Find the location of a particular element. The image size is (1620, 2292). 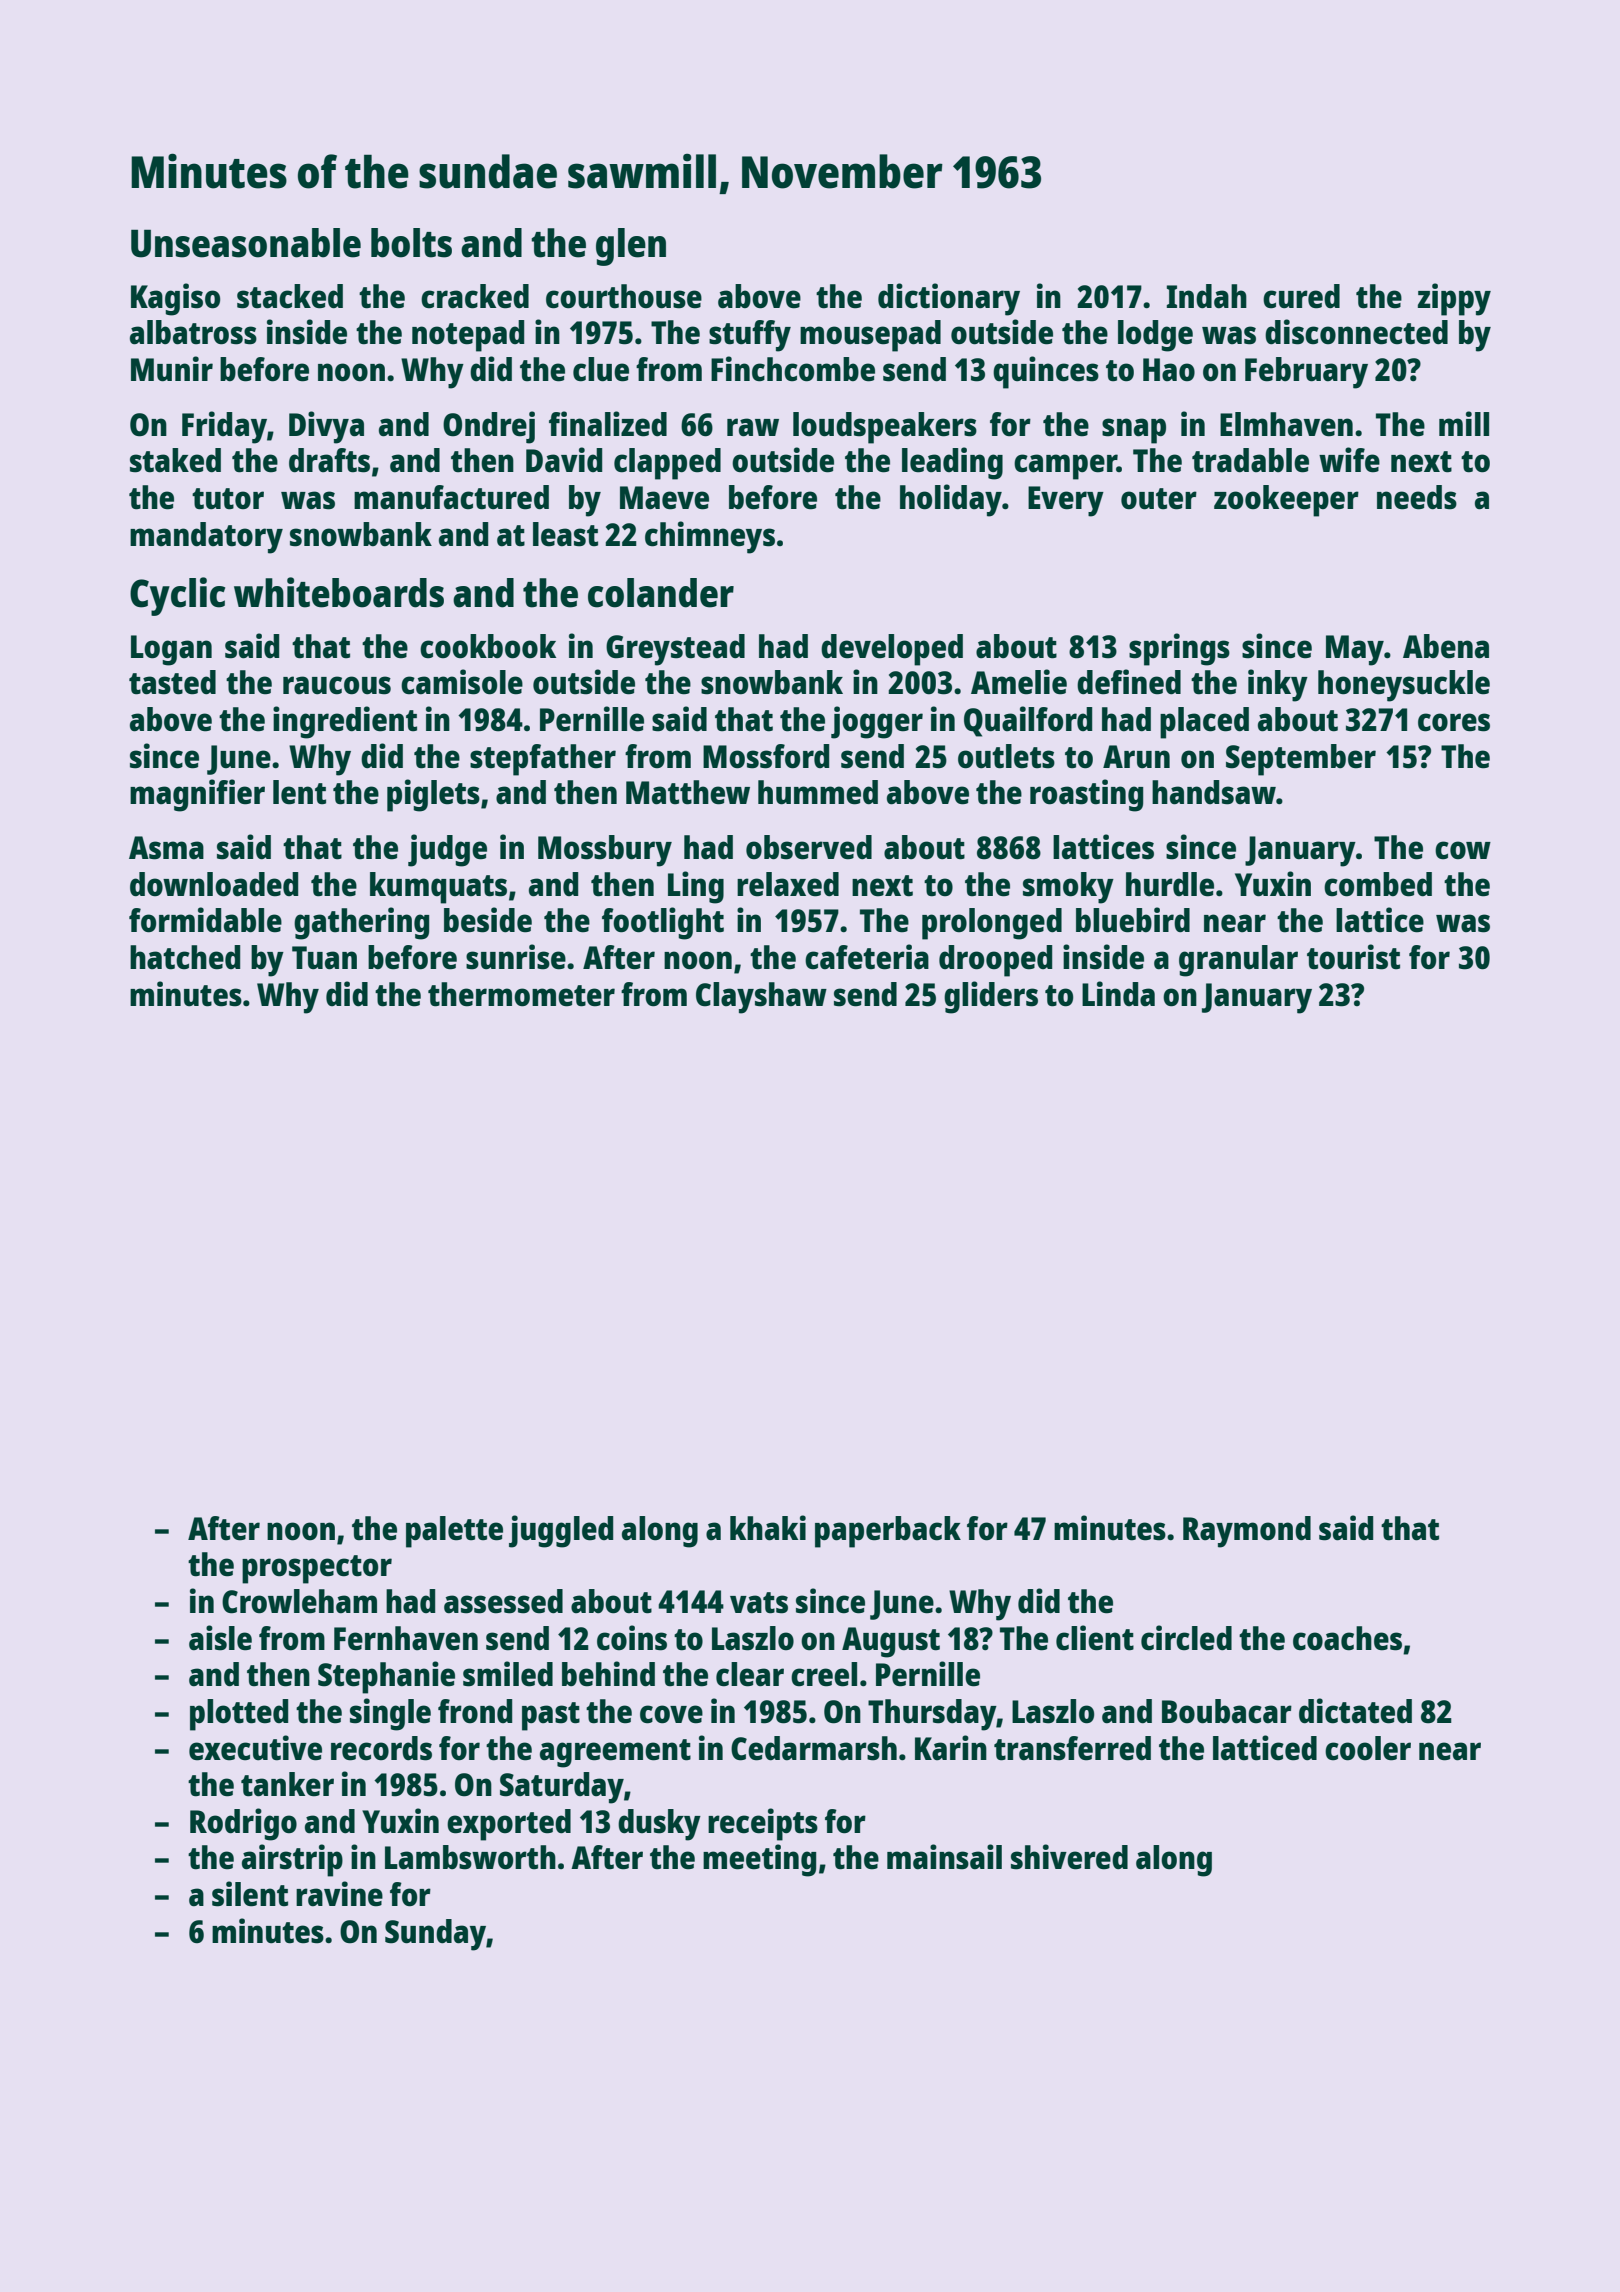

disconnected is located at coordinates (1356, 332).
